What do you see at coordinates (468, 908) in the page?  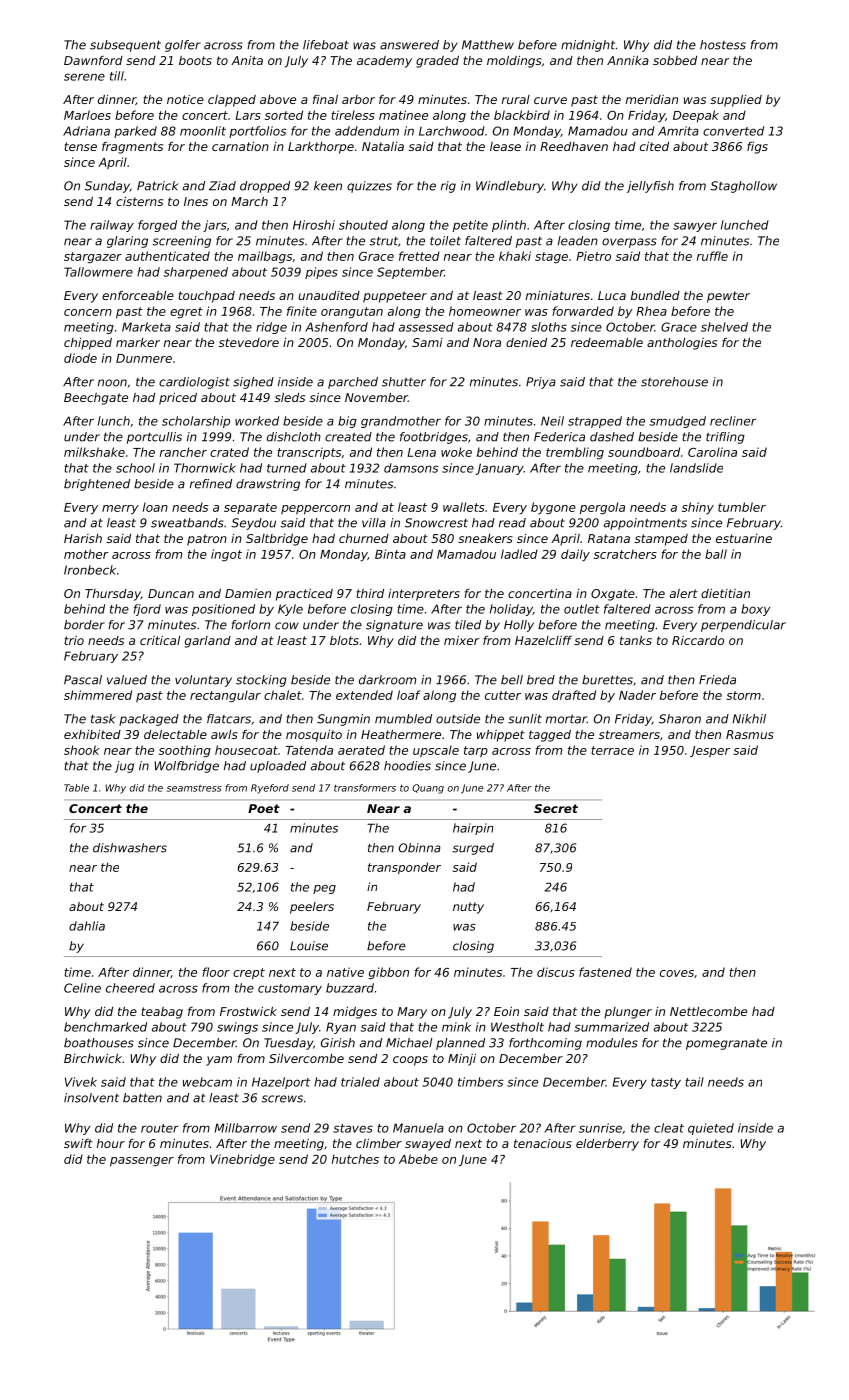 I see `nutty` at bounding box center [468, 908].
